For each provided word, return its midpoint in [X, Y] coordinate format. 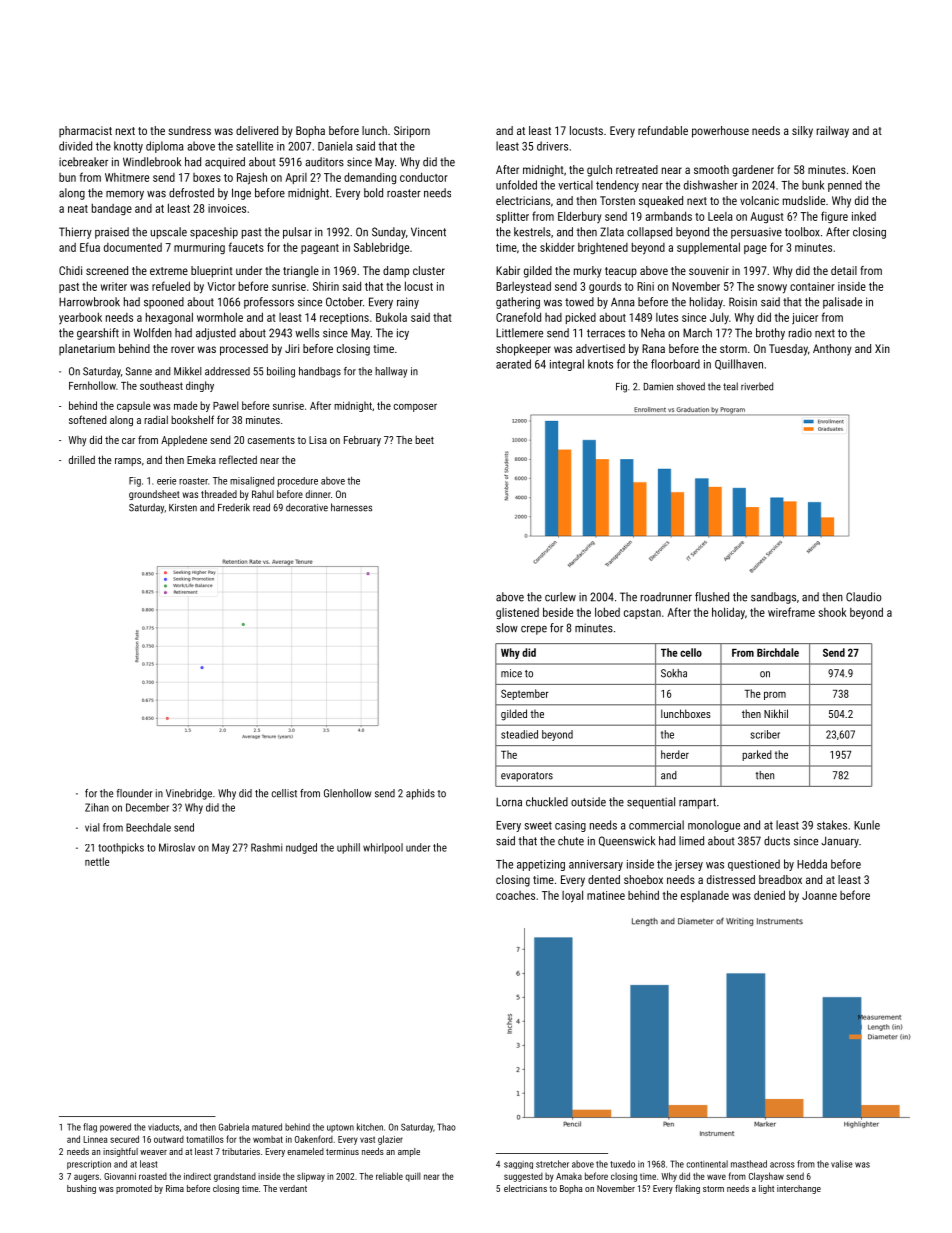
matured [267, 1127]
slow [507, 628]
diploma [164, 147]
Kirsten [183, 508]
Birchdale [778, 652]
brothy [770, 334]
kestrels [532, 232]
